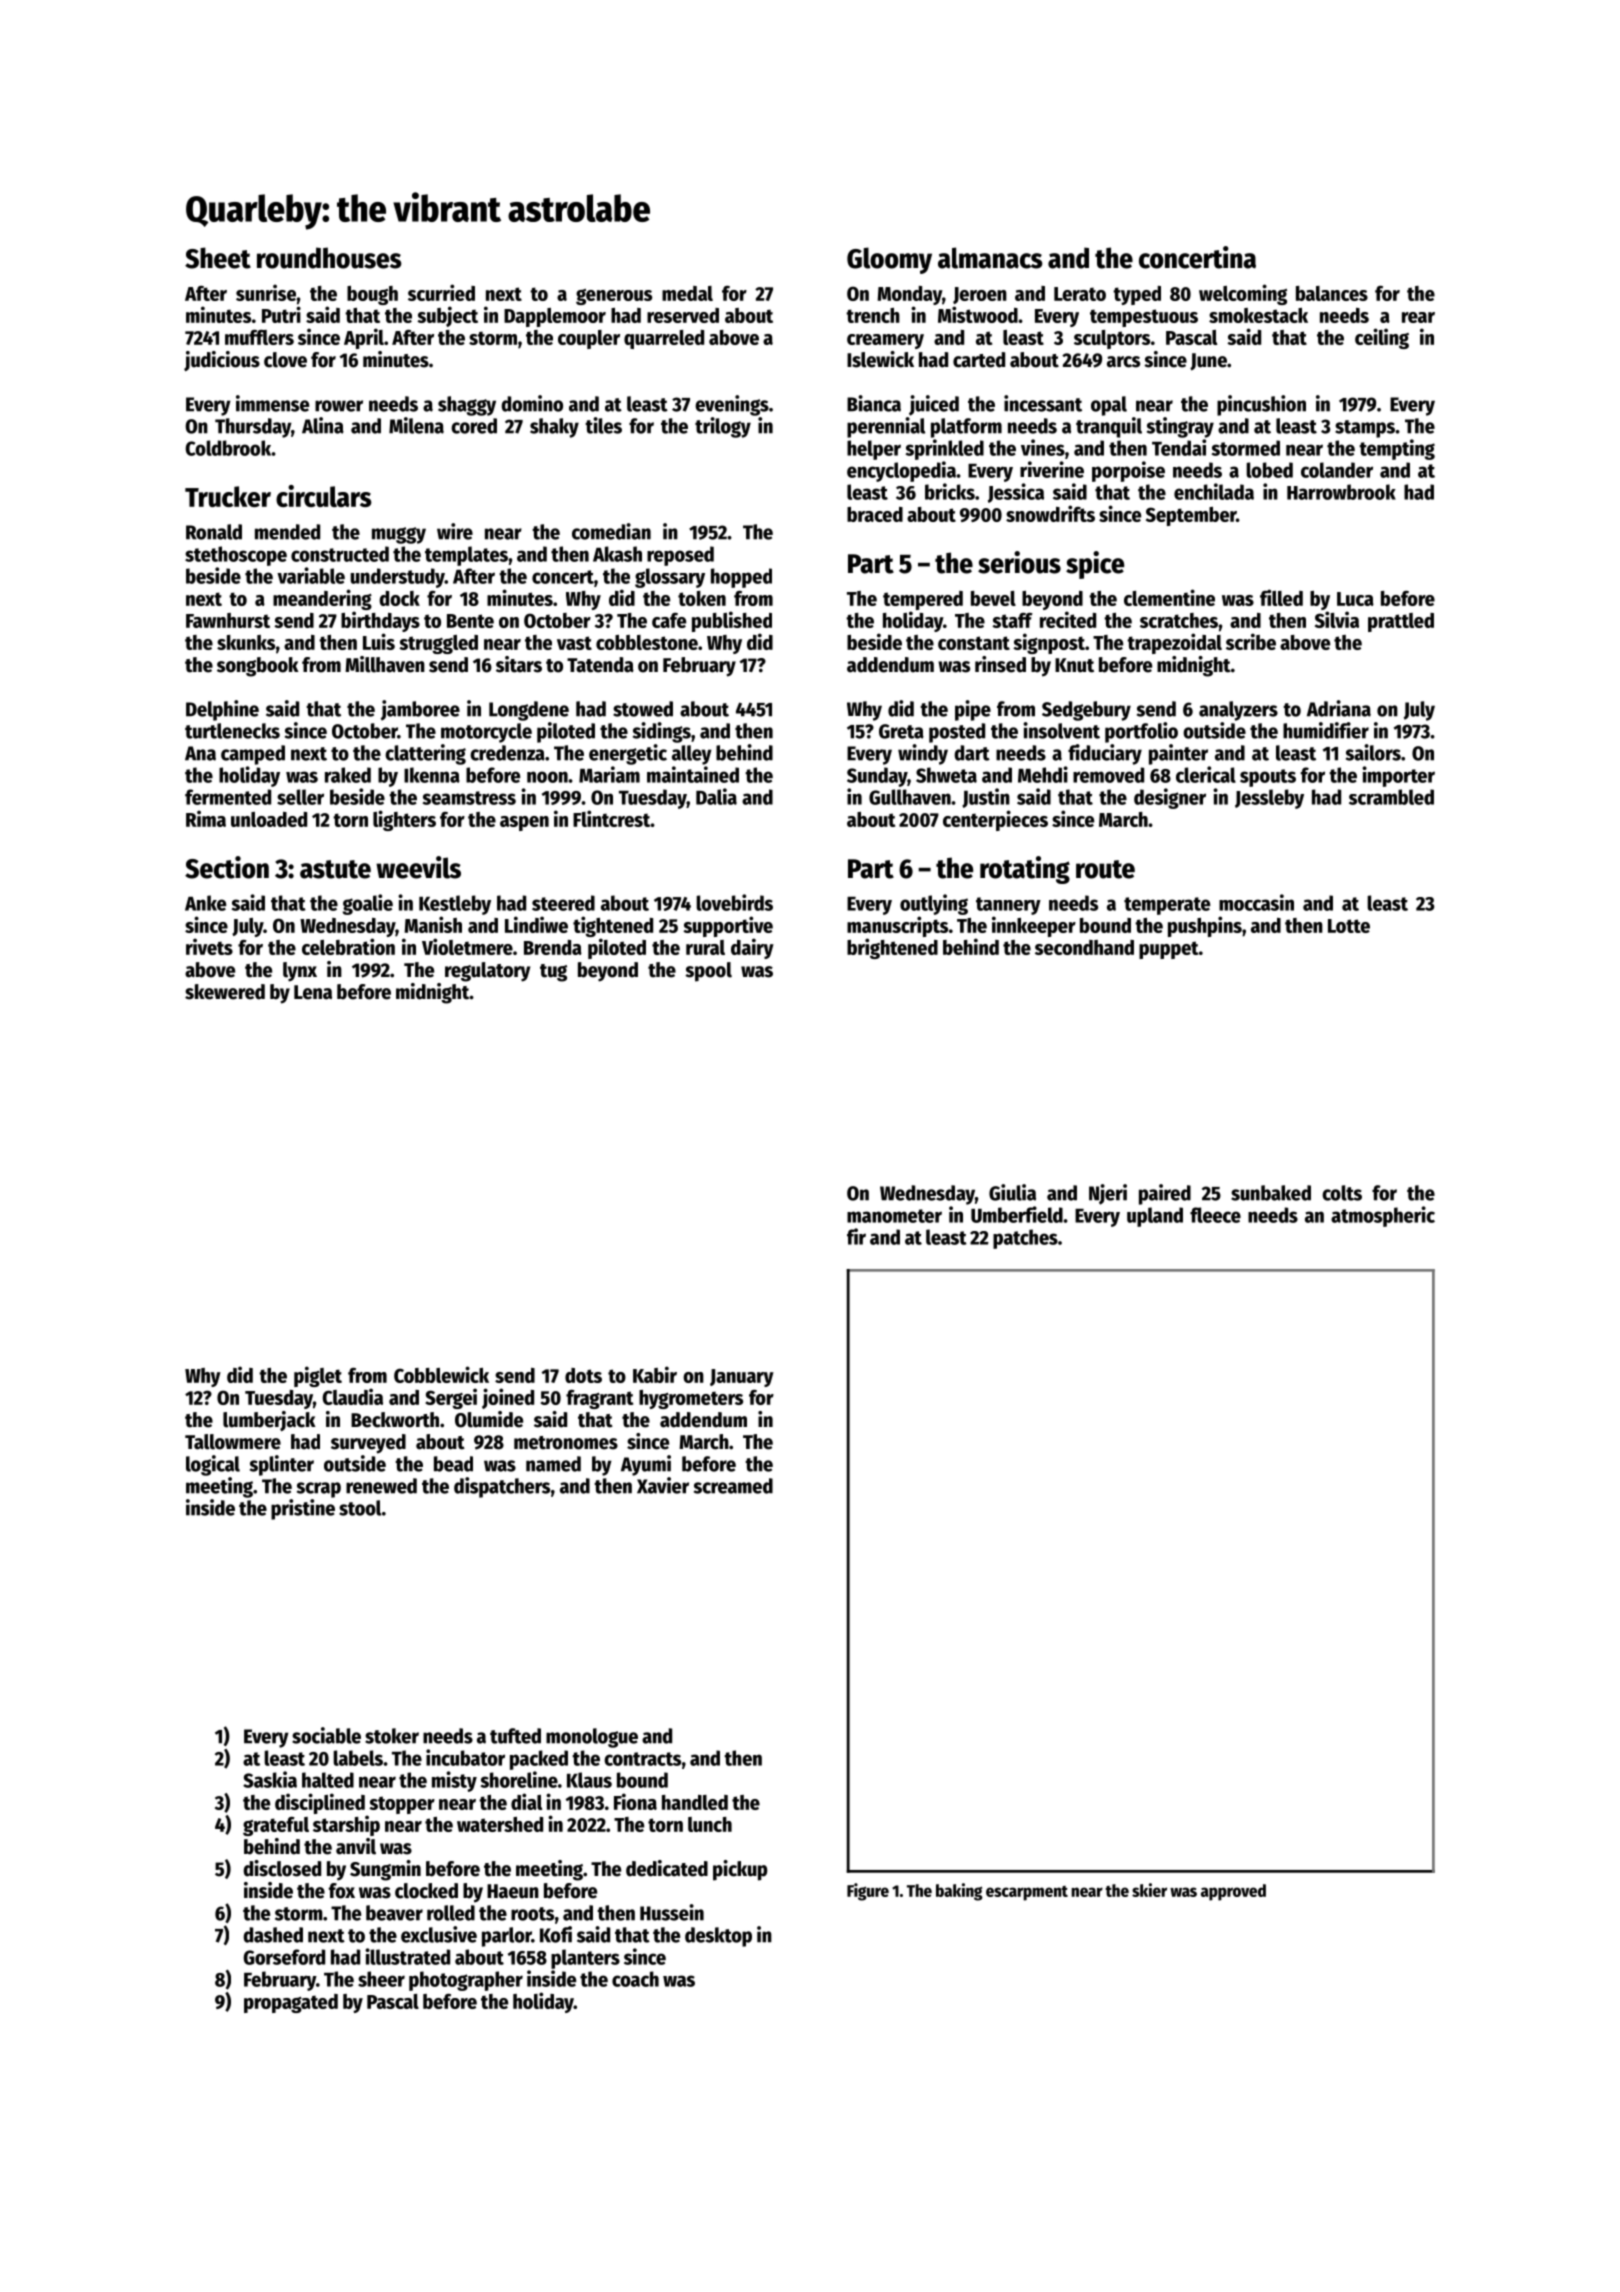 The image size is (1620, 2292). What do you see at coordinates (986, 798) in the document?
I see `Justin` at bounding box center [986, 798].
